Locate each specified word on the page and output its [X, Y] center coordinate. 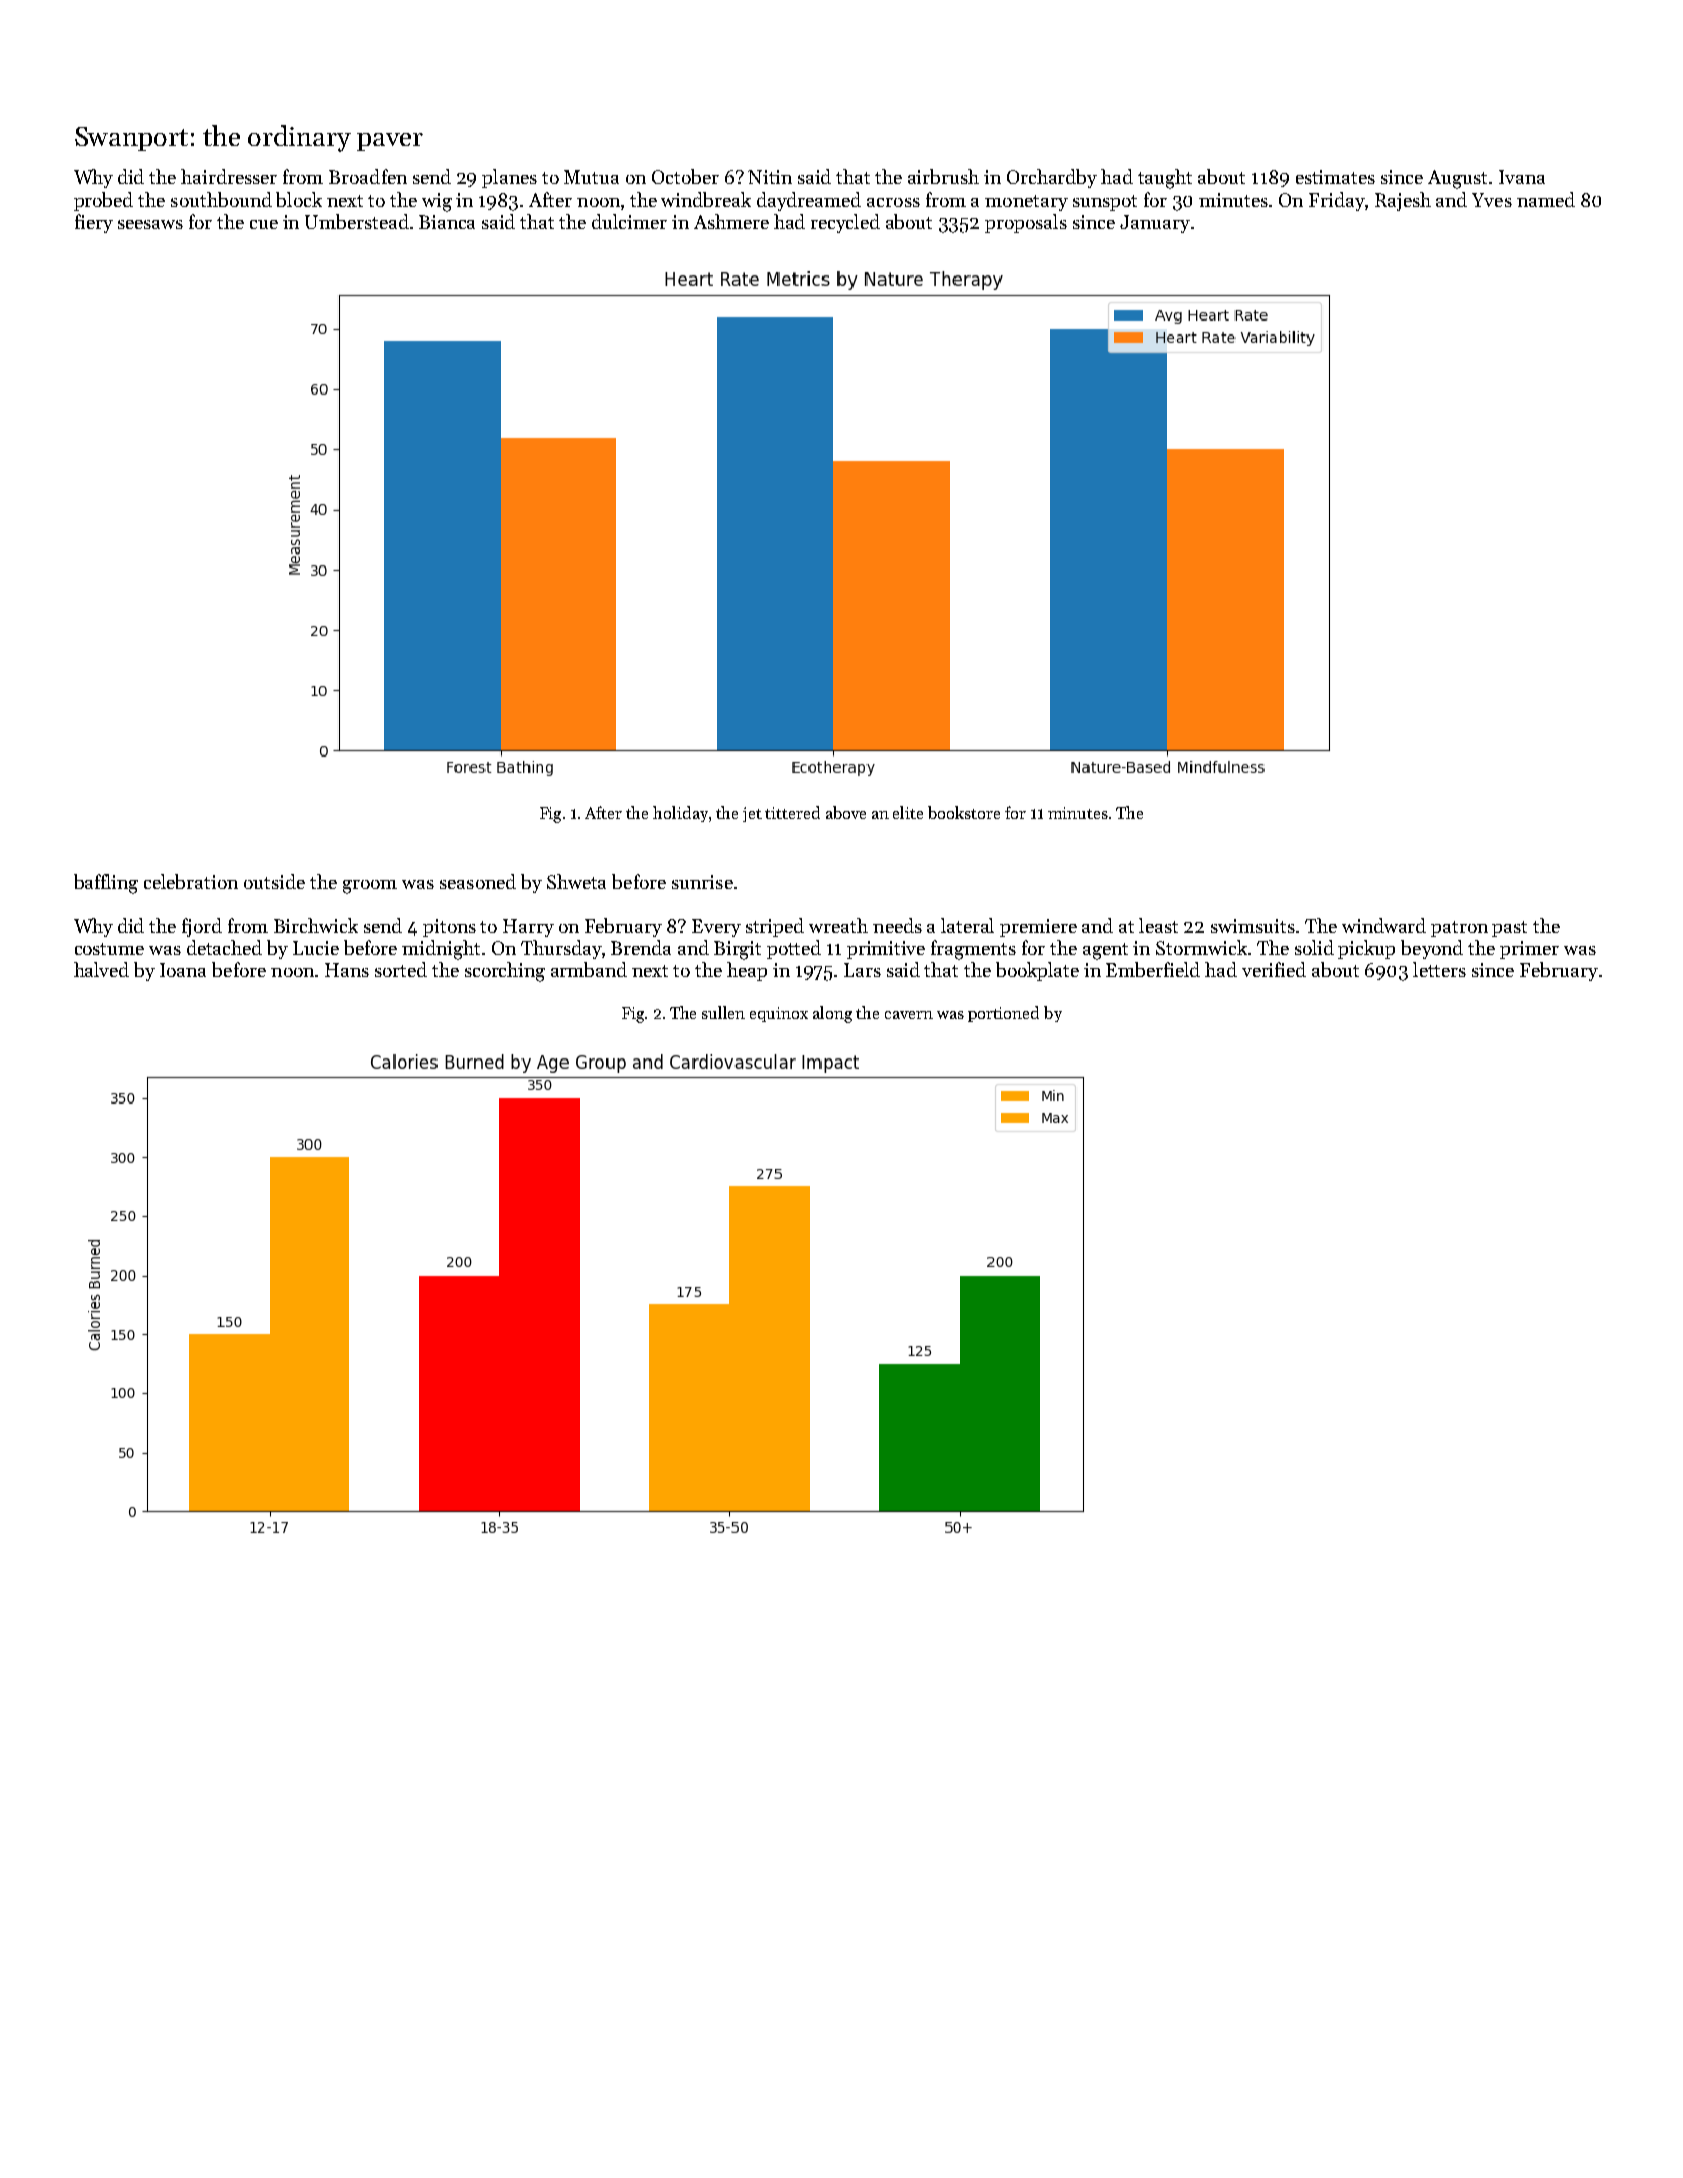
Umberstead [357, 221]
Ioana [183, 970]
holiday [680, 814]
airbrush [943, 176]
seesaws [150, 224]
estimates [1335, 177]
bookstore [964, 812]
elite [908, 812]
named [1546, 199]
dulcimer [629, 221]
